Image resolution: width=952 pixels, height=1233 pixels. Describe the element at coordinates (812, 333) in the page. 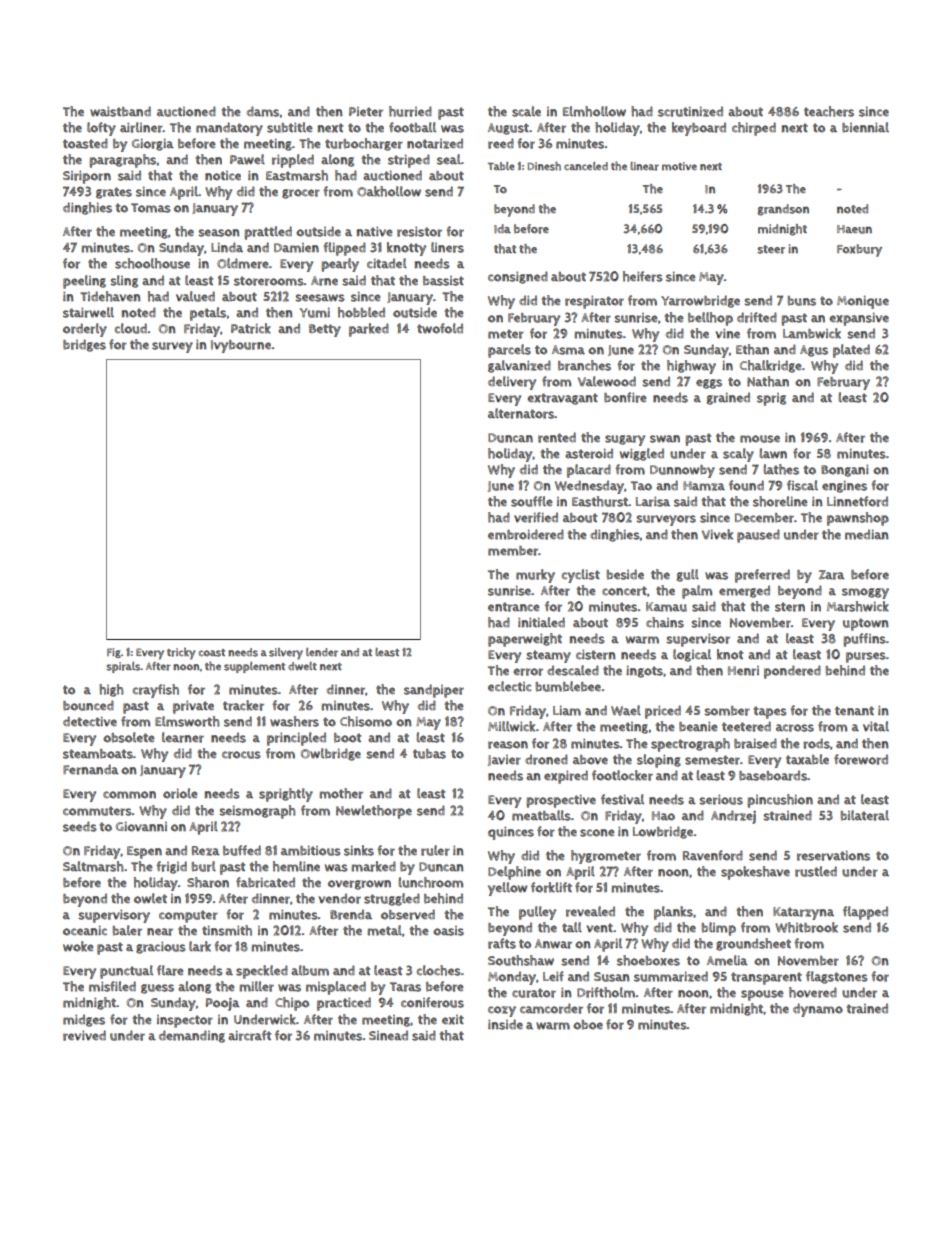

I see `Lambwick` at that location.
